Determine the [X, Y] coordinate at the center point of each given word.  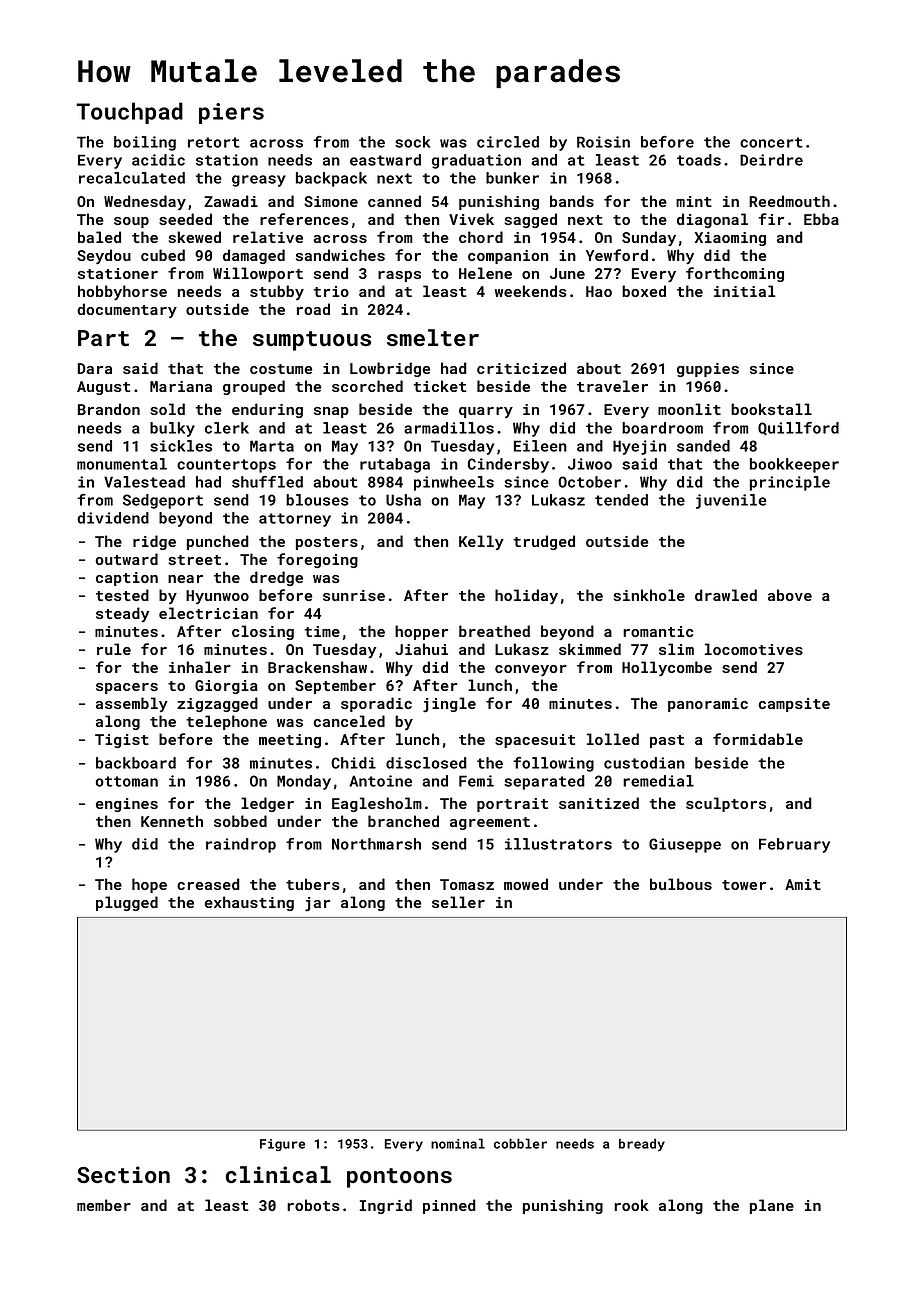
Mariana [181, 386]
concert [771, 142]
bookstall [771, 409]
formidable [758, 739]
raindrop [241, 845]
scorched [367, 386]
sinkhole [649, 595]
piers [231, 113]
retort [214, 142]
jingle [449, 704]
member [104, 1205]
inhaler [200, 667]
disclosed [426, 763]
